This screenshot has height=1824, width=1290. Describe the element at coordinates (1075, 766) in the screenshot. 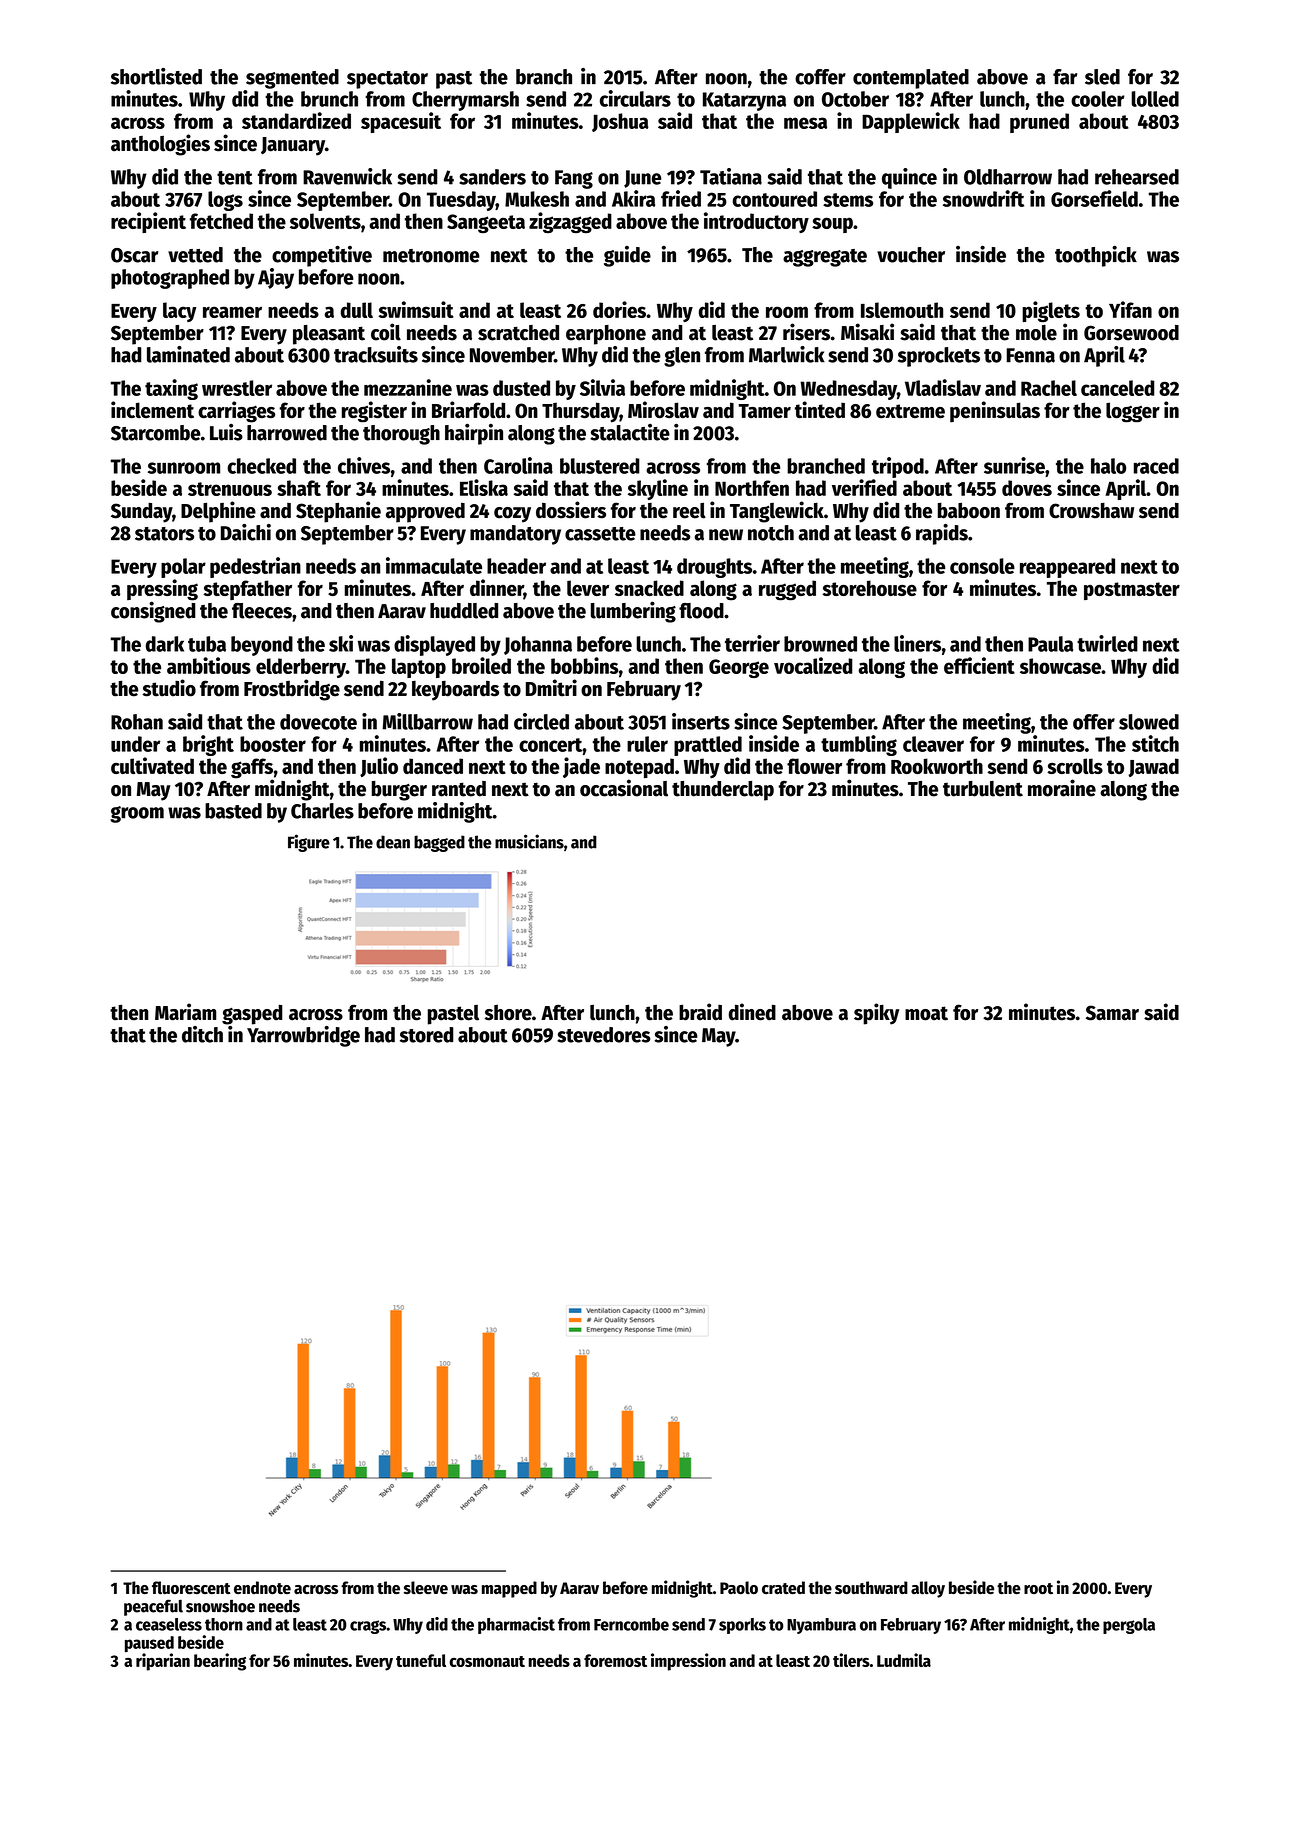

I see `scrolls` at that location.
